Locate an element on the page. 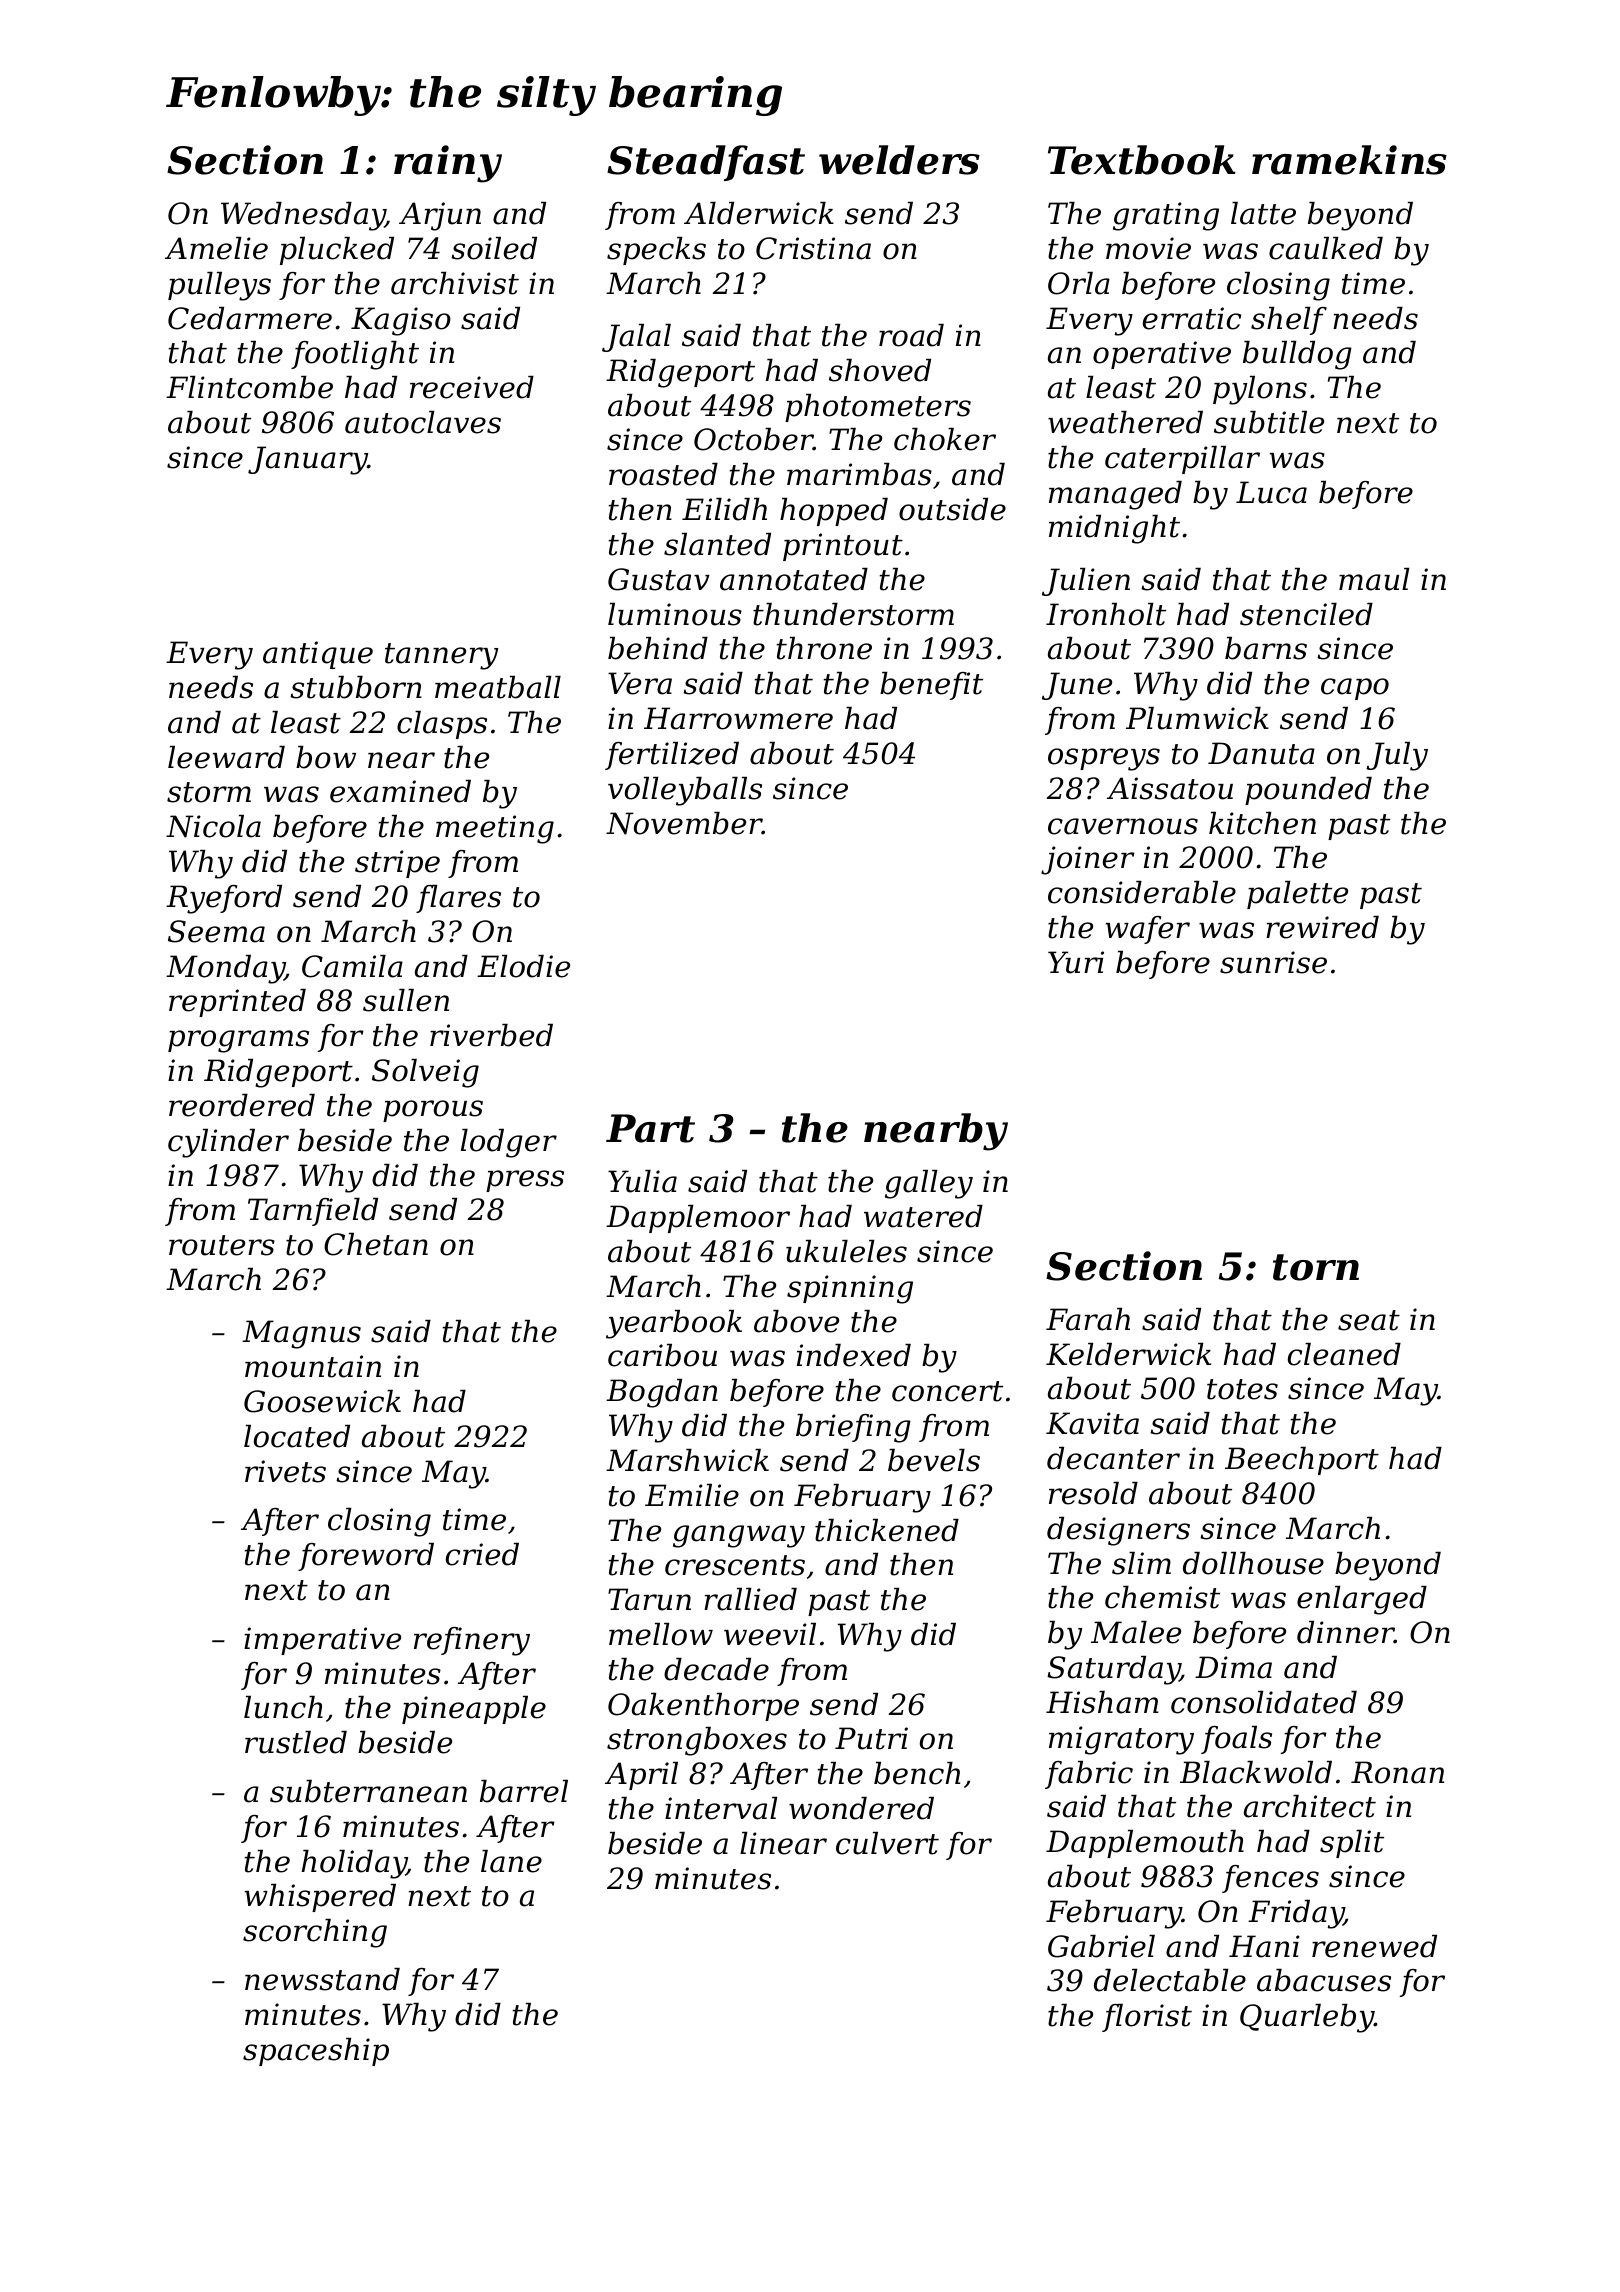 The width and height of the document is (1620, 2292). antique is located at coordinates (318, 655).
